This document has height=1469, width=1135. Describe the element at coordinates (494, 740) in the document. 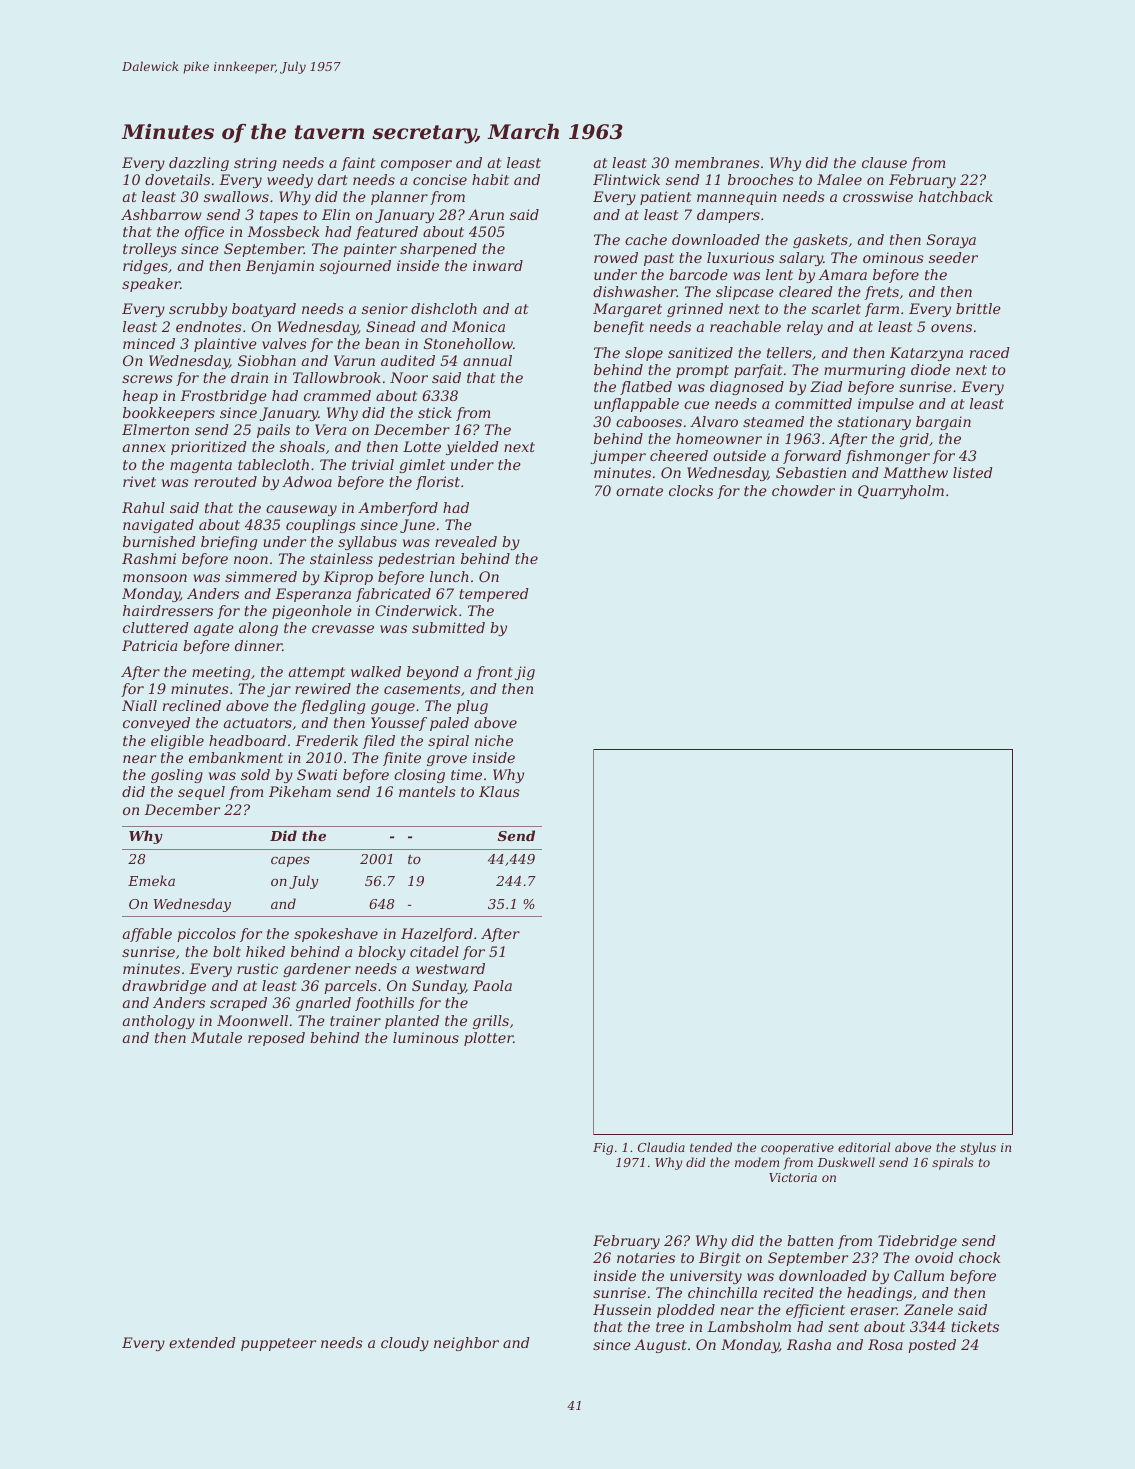

I see `niche` at that location.
